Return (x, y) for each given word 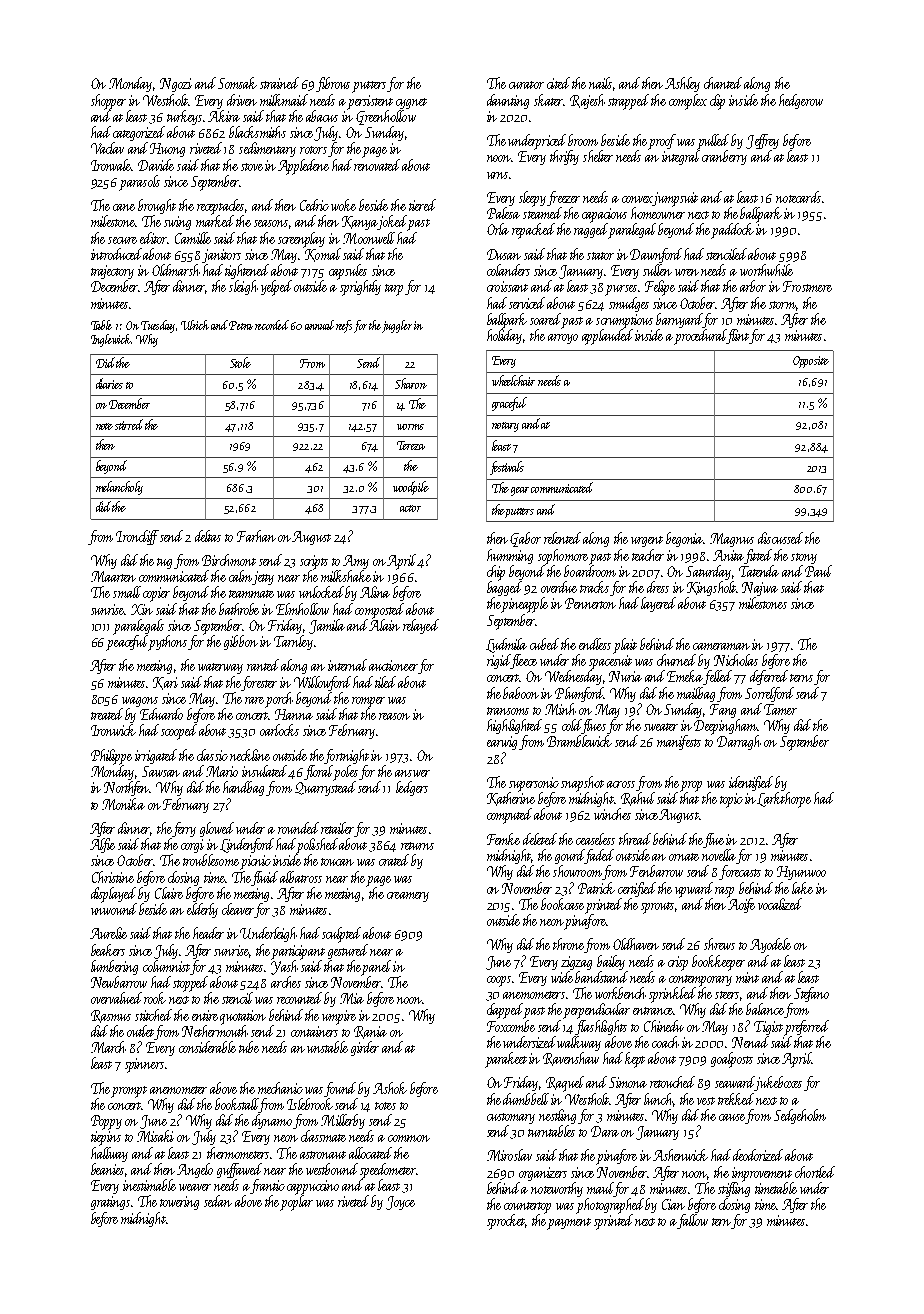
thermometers (238, 1153)
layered (658, 604)
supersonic (534, 784)
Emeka (685, 677)
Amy (356, 562)
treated (107, 714)
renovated (377, 165)
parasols (139, 183)
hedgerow (801, 101)
